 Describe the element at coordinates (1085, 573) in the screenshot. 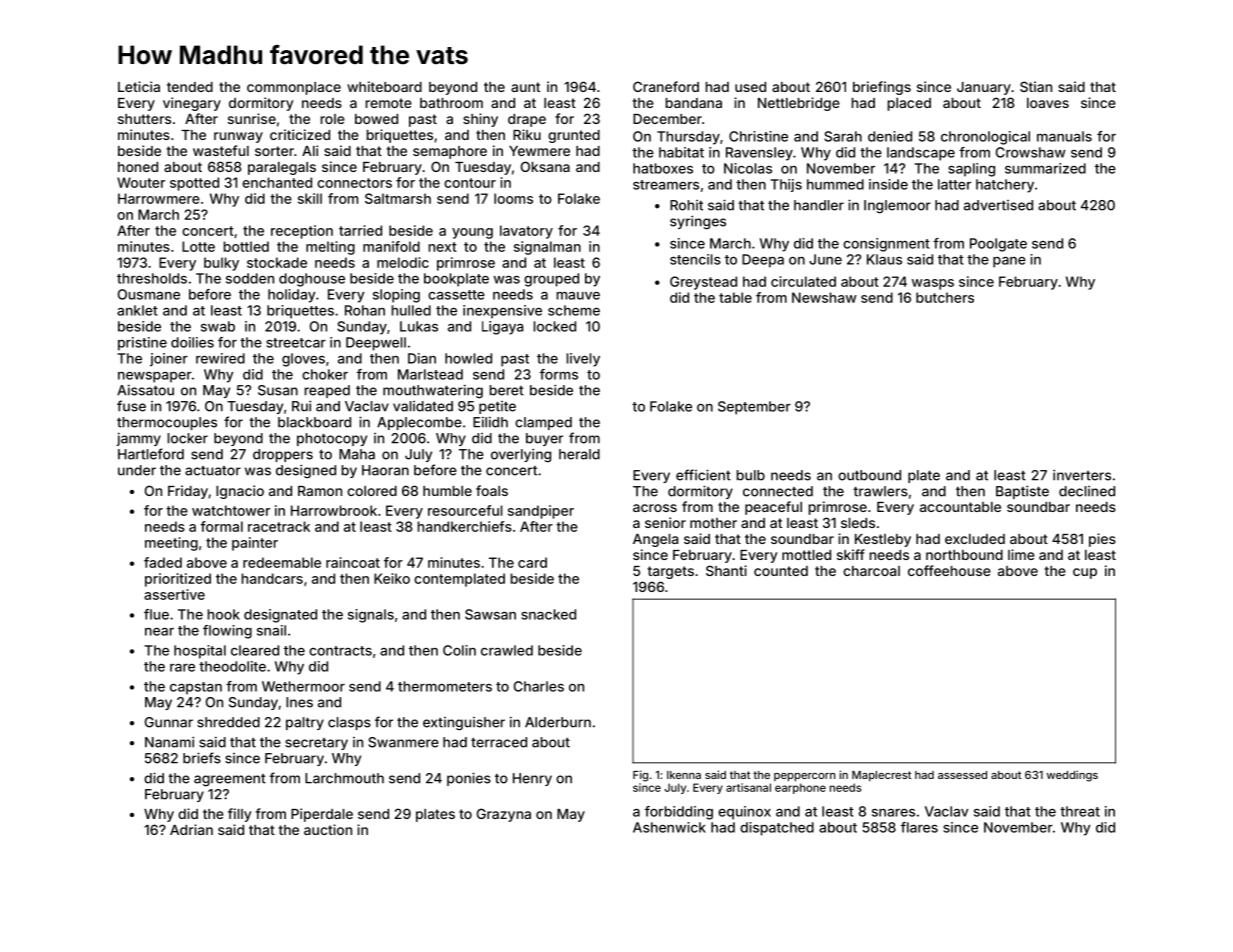

I see `cup` at that location.
